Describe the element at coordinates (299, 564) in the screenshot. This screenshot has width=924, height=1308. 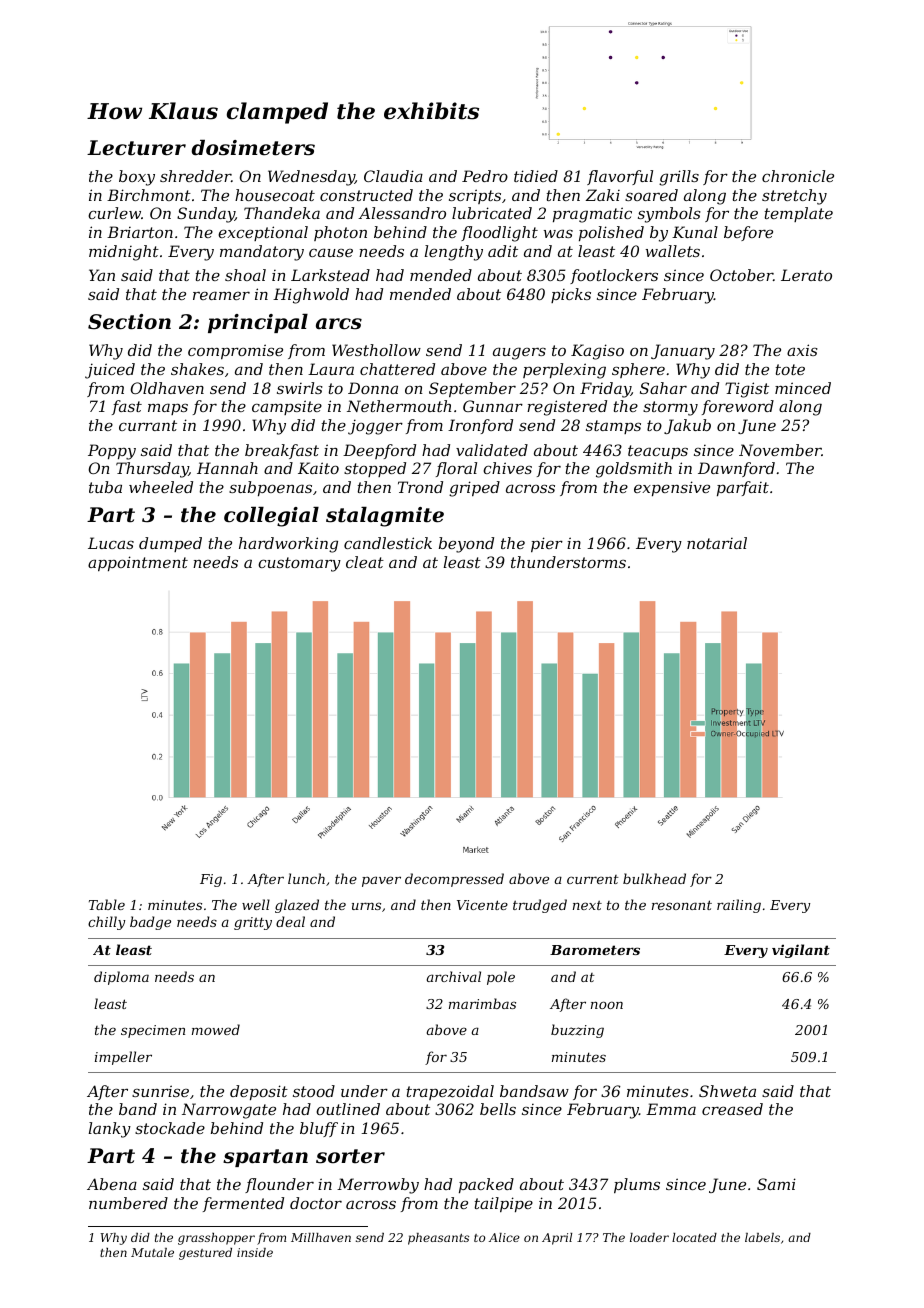
I see `customary` at that location.
